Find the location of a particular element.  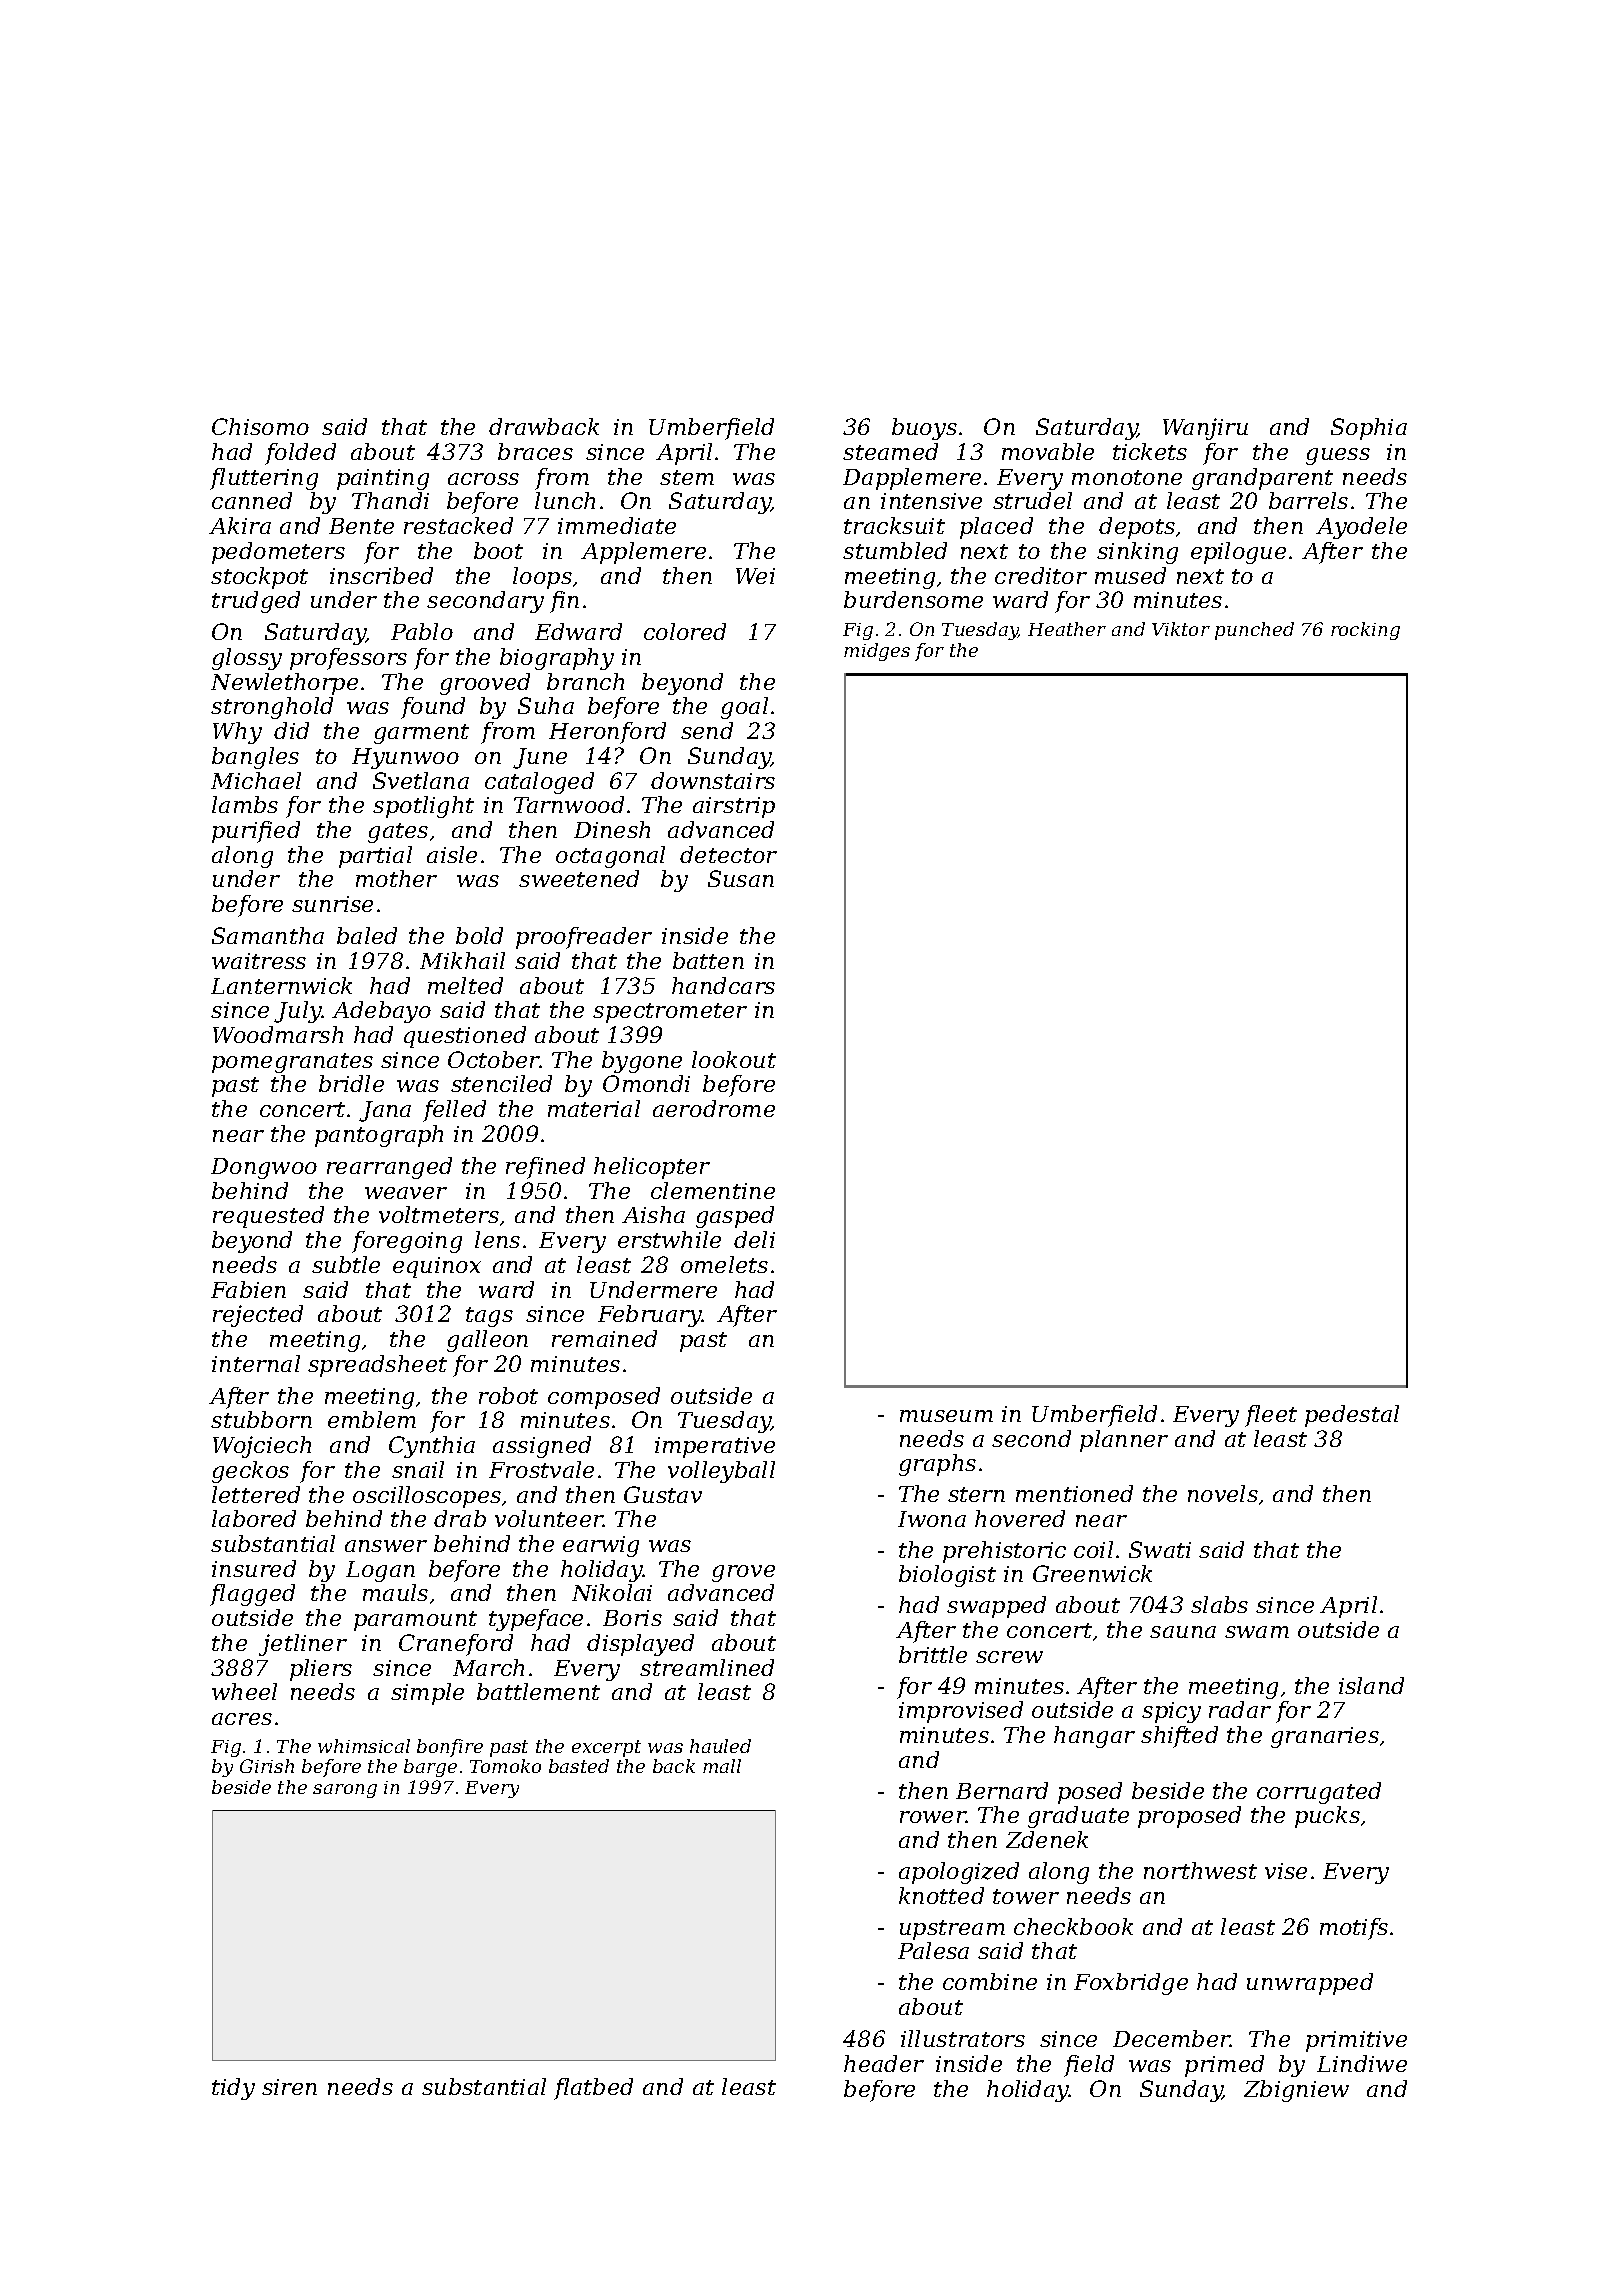

punched is located at coordinates (1254, 631).
